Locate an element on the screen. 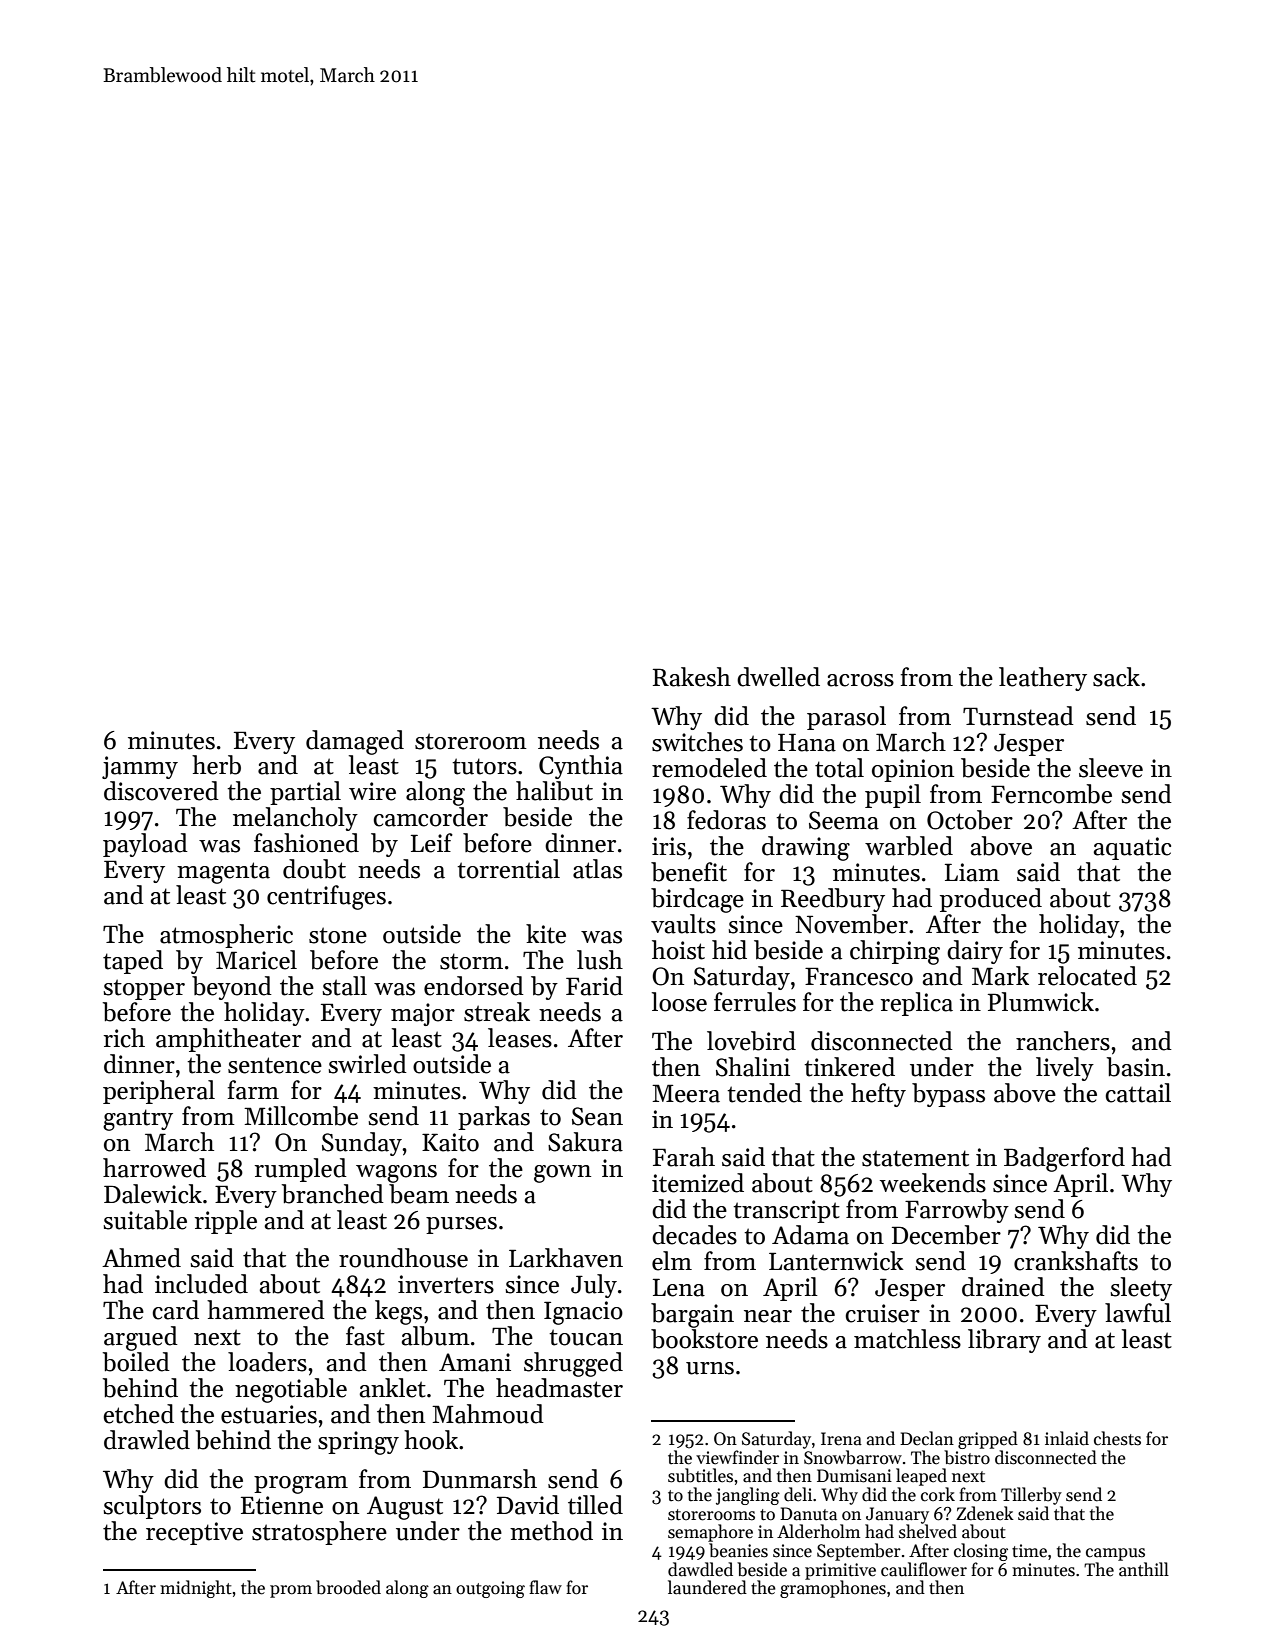 This screenshot has width=1275, height=1650. magenta is located at coordinates (223, 873).
